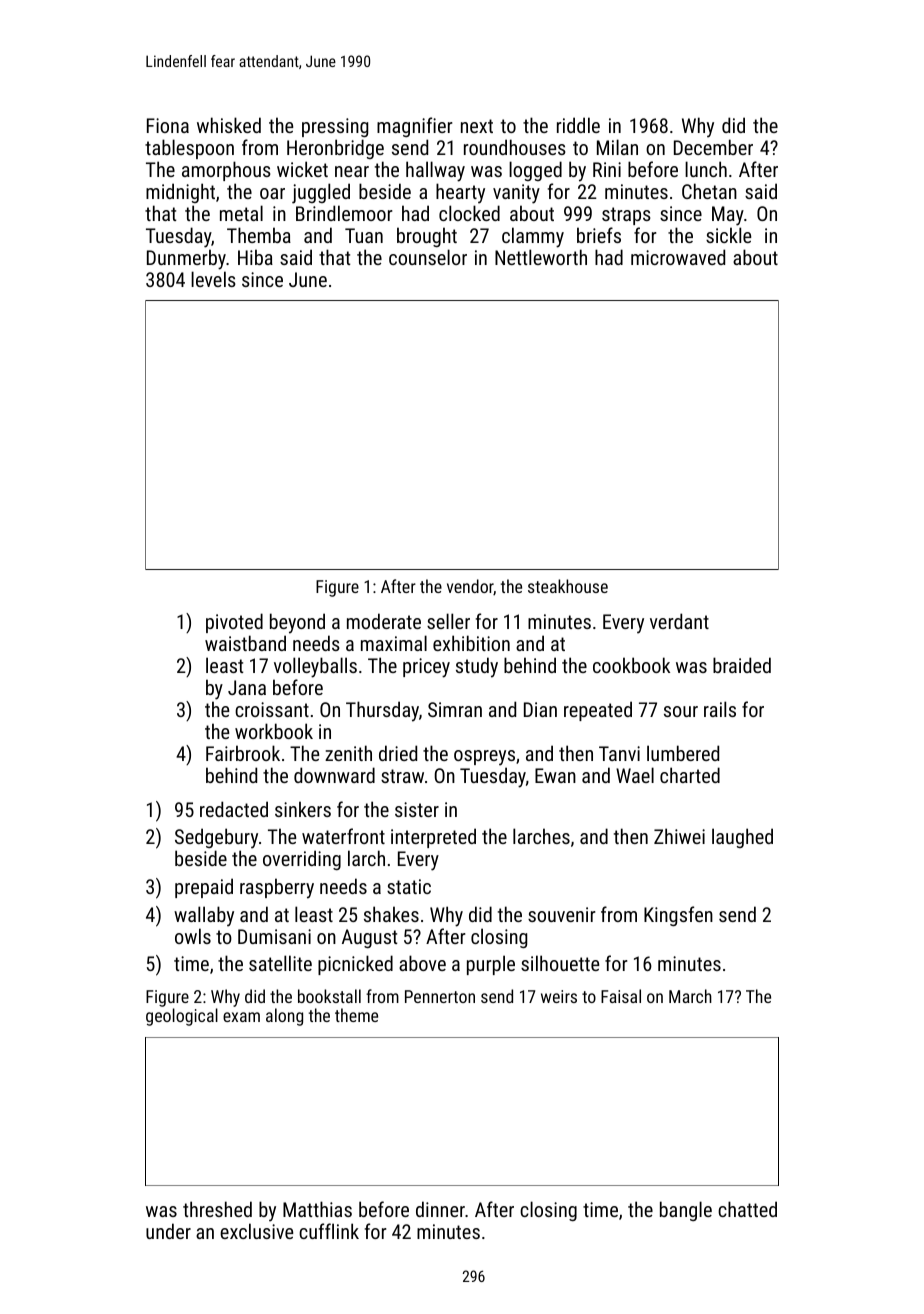 The image size is (924, 1314). What do you see at coordinates (568, 586) in the page?
I see `steakhouse` at bounding box center [568, 586].
